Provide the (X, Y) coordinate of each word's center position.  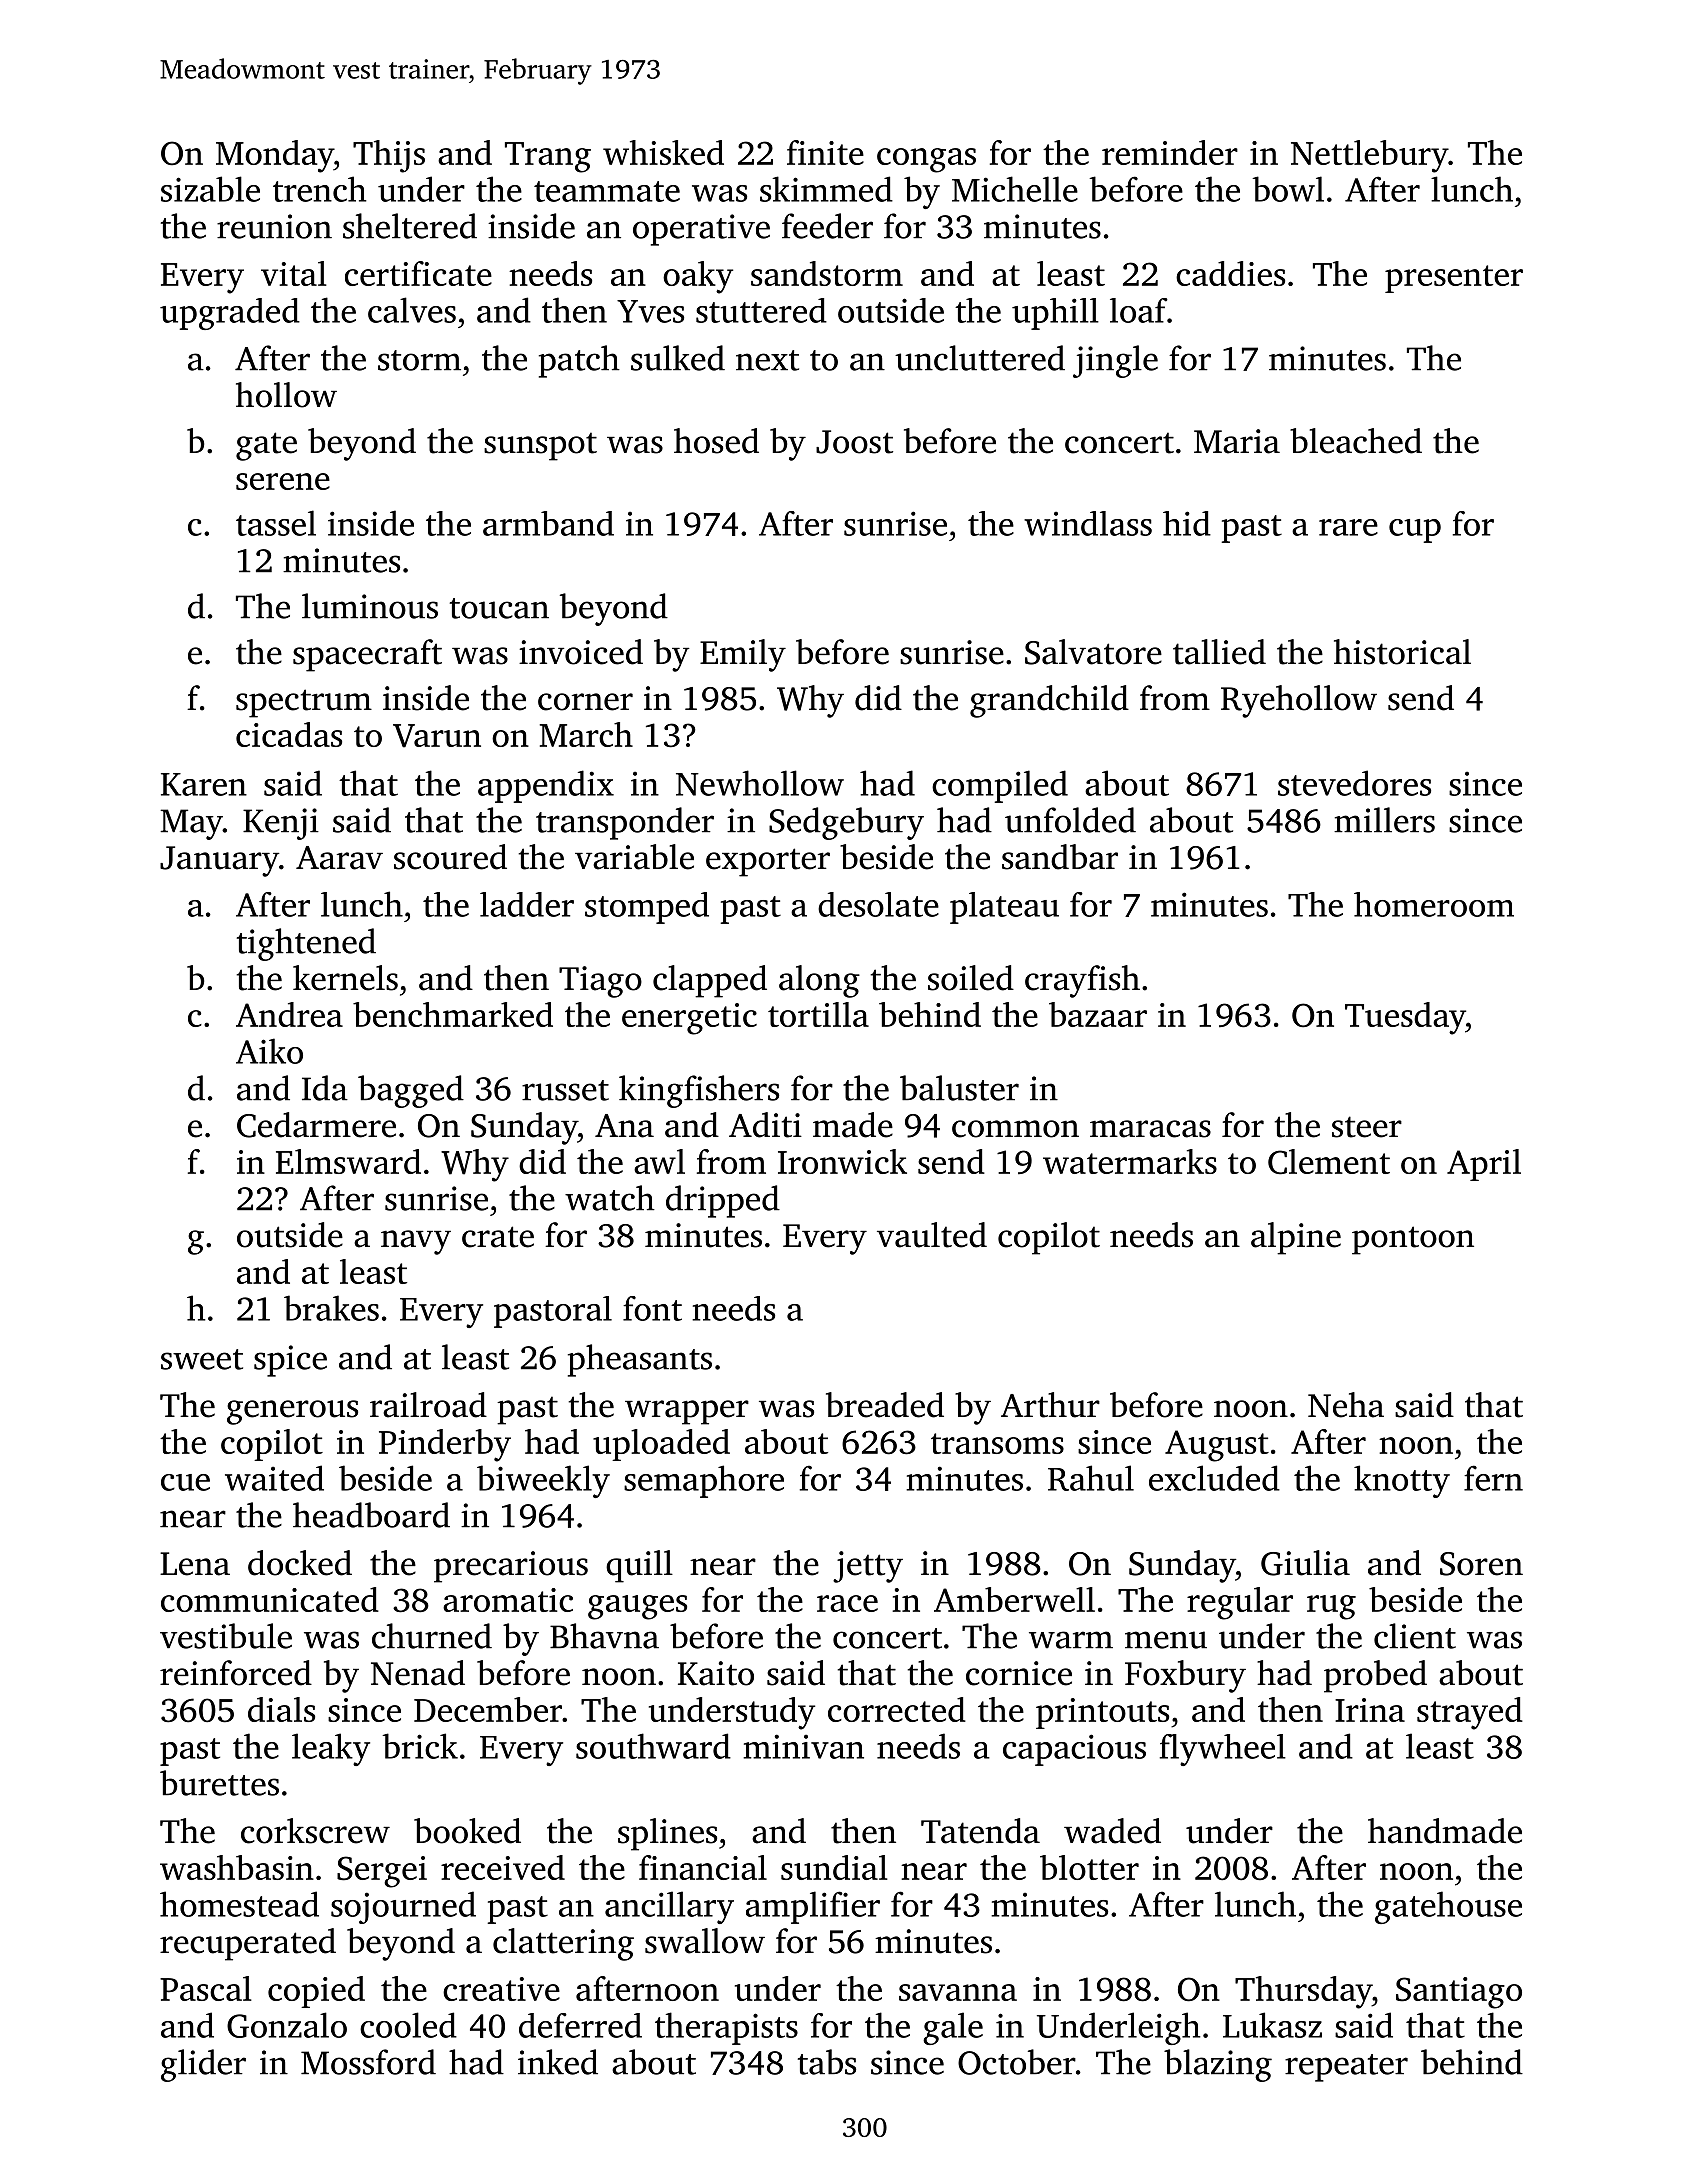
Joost (854, 442)
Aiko (269, 1051)
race (847, 1603)
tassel (276, 523)
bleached (1356, 441)
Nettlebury (1369, 156)
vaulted (932, 1235)
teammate (607, 191)
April (1484, 1165)
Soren (1481, 1564)
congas (926, 160)
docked (300, 1563)
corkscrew (315, 1831)
